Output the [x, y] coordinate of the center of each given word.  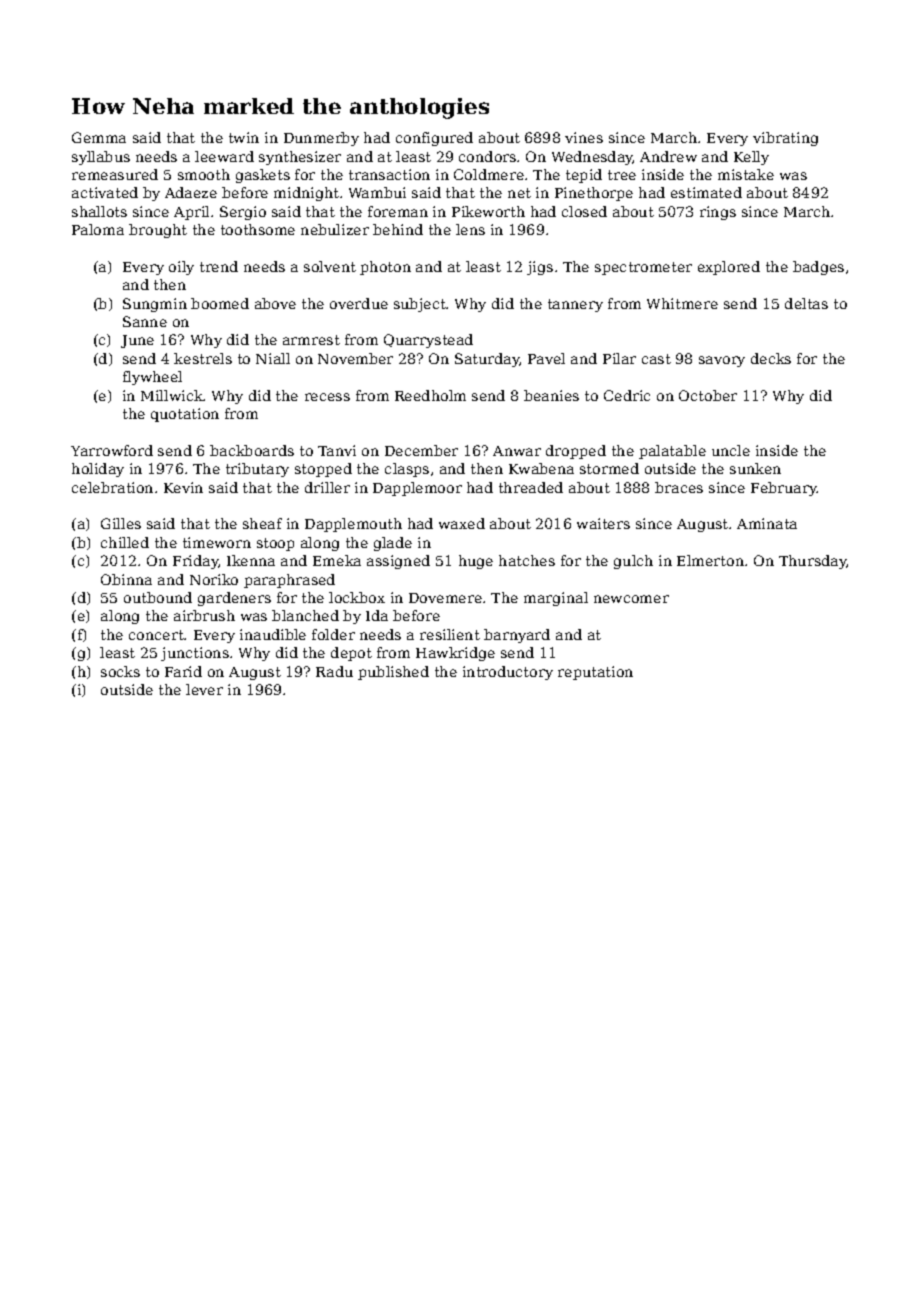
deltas [806, 303]
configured [434, 139]
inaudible [273, 634]
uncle [731, 450]
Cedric [627, 395]
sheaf [262, 523]
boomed [220, 303]
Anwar [517, 451]
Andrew [668, 156]
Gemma [99, 137]
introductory [508, 673]
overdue [359, 303]
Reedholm [430, 395]
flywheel [152, 378]
